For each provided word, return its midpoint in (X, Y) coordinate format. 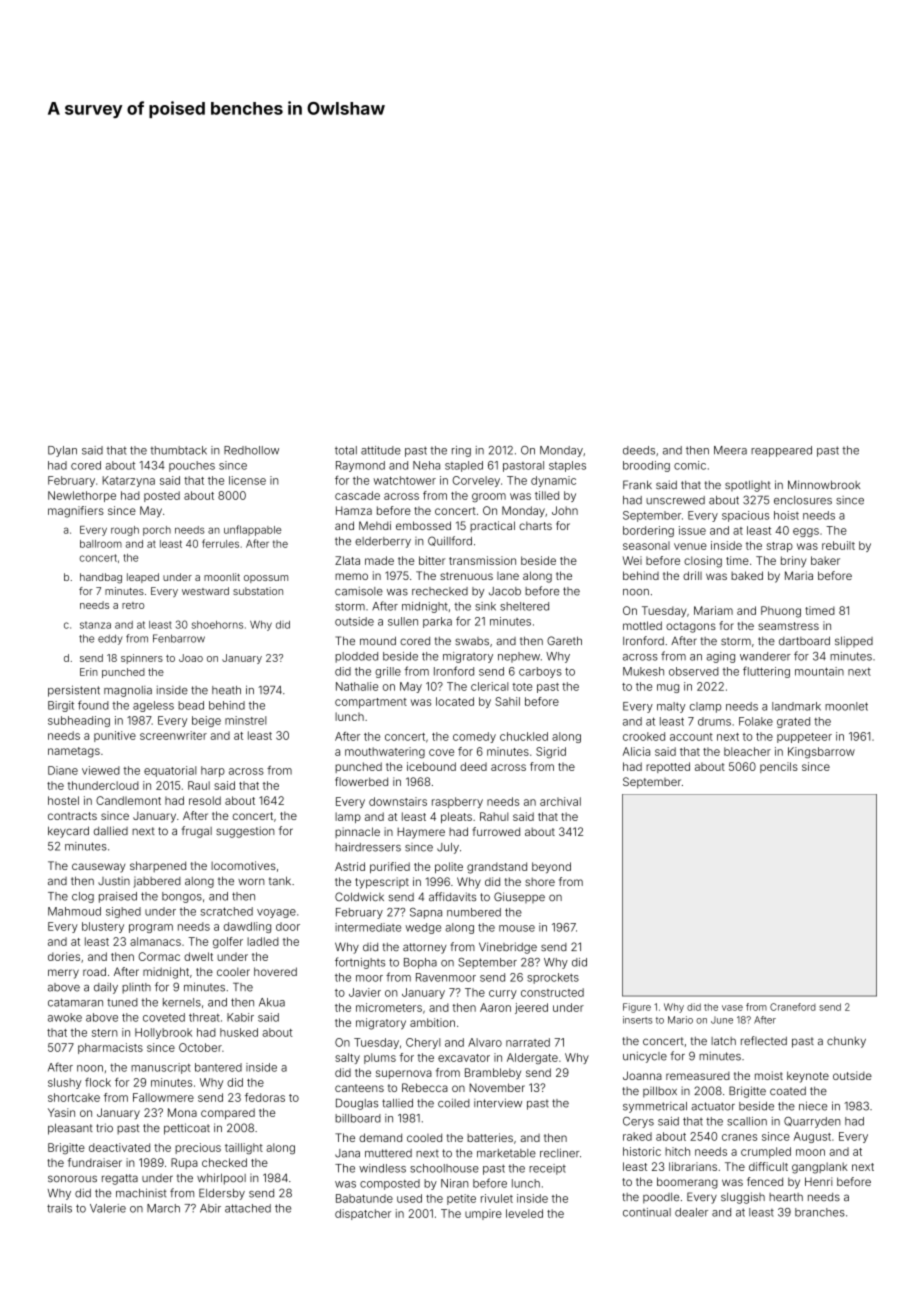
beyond (551, 868)
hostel (63, 800)
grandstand (497, 868)
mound (378, 640)
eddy (110, 639)
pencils (779, 767)
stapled (464, 466)
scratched (226, 911)
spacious (745, 516)
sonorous (72, 1178)
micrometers (389, 1007)
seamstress (788, 626)
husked (239, 1032)
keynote (808, 1077)
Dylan (62, 451)
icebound (431, 766)
